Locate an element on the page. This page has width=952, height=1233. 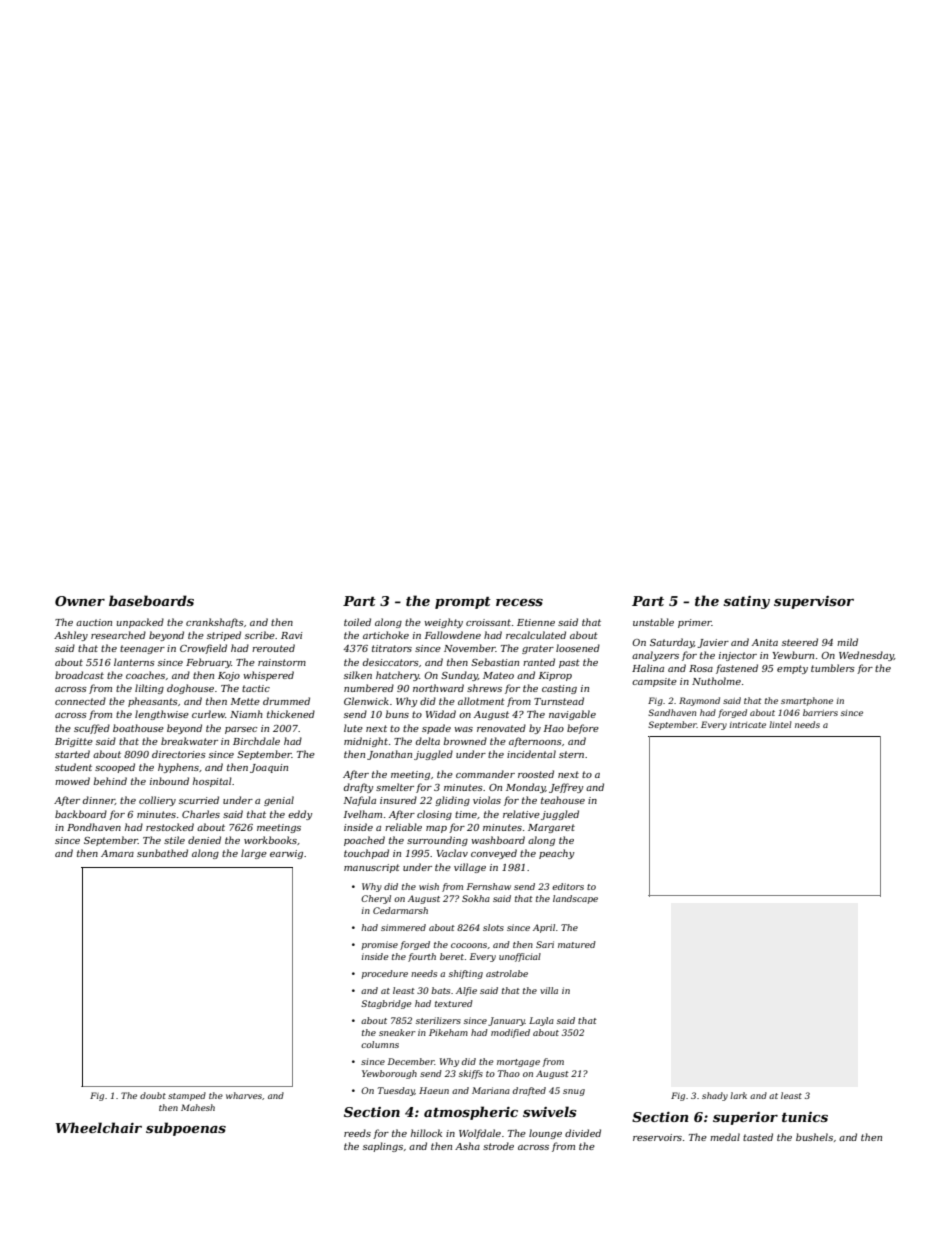
lintel is located at coordinates (780, 724).
